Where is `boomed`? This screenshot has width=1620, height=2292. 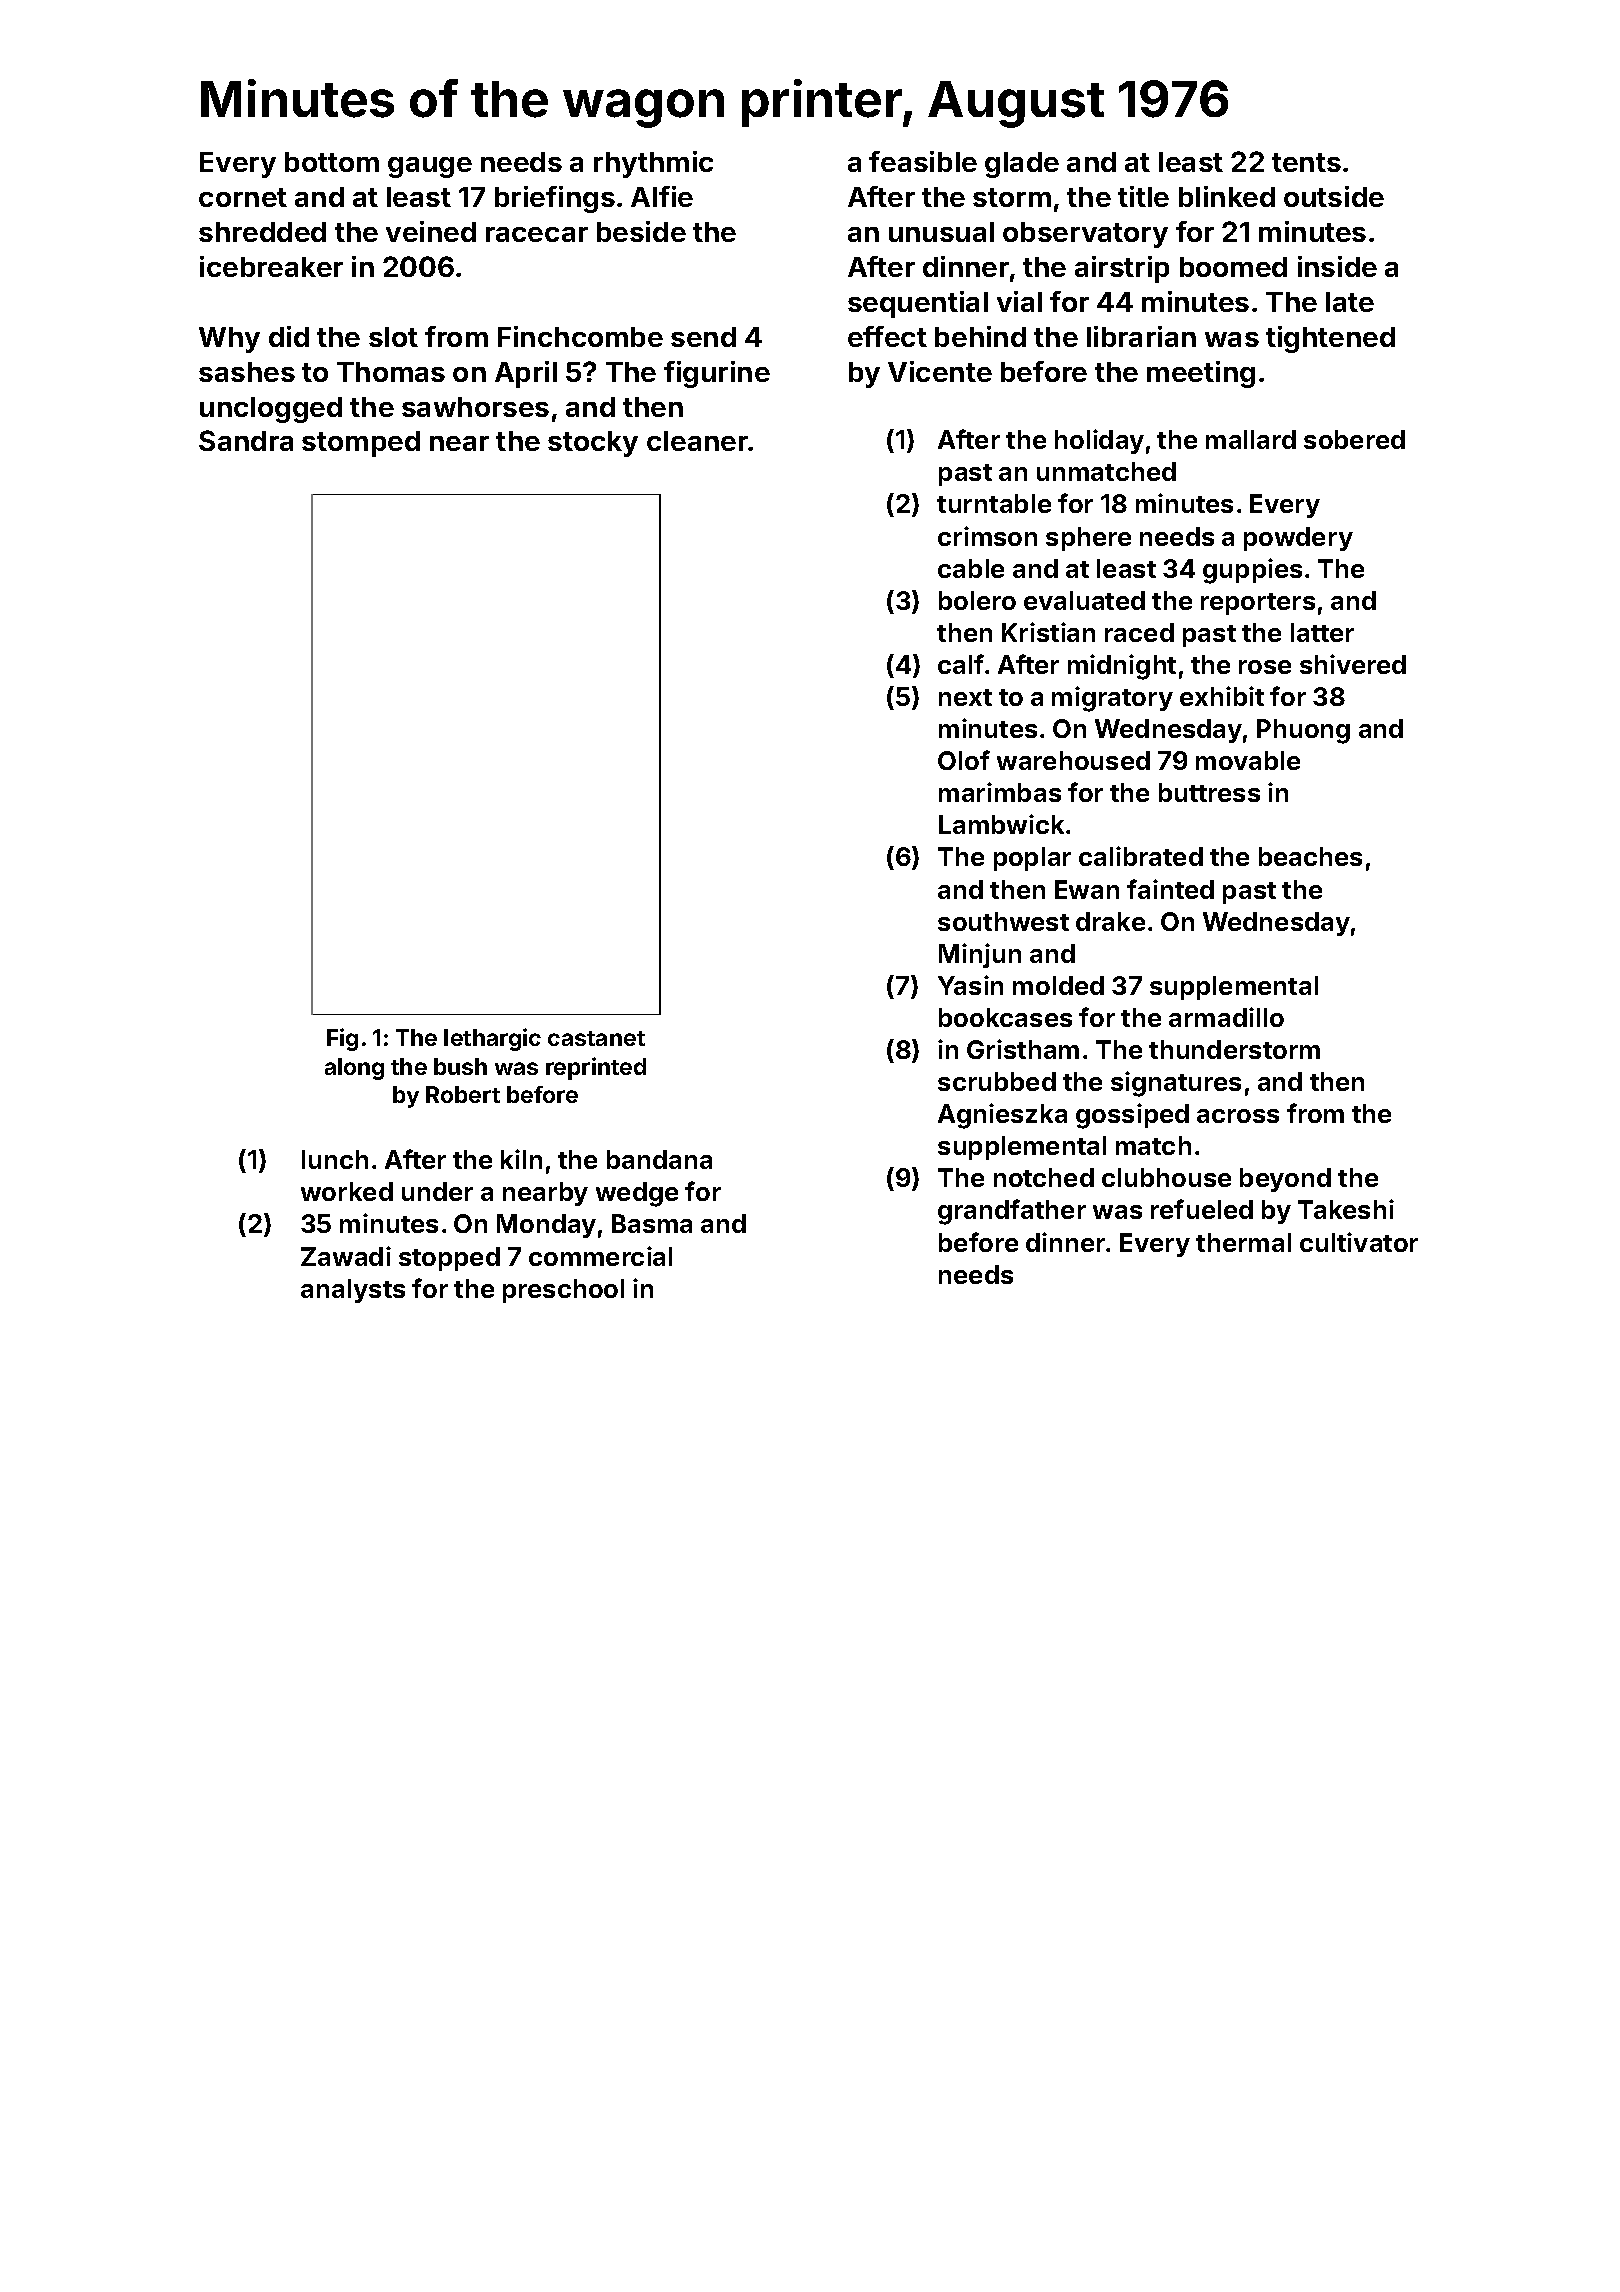
boomed is located at coordinates (1233, 267).
